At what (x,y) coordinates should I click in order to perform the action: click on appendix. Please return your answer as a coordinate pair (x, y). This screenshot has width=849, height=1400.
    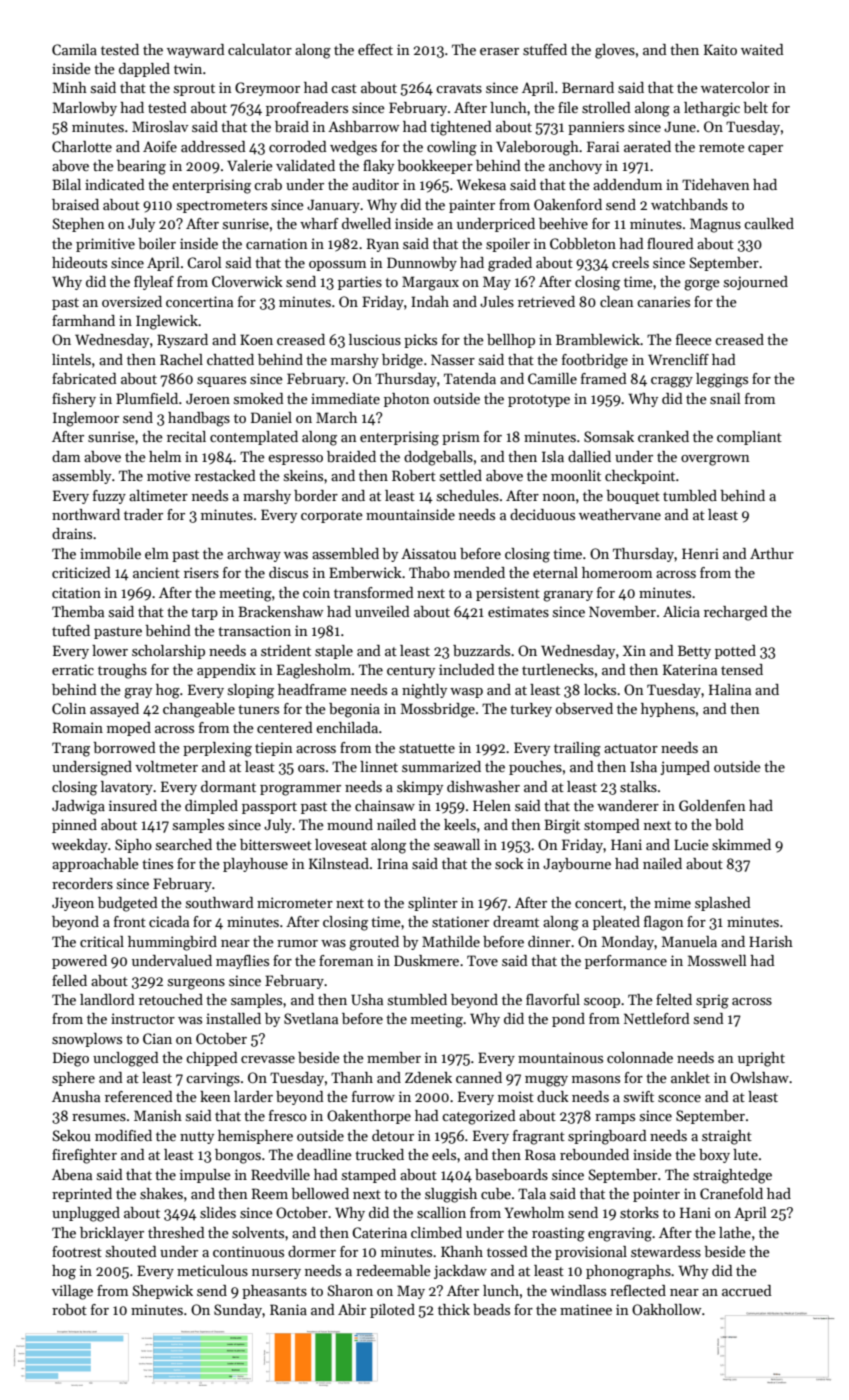
    Looking at the image, I should click on (226, 671).
